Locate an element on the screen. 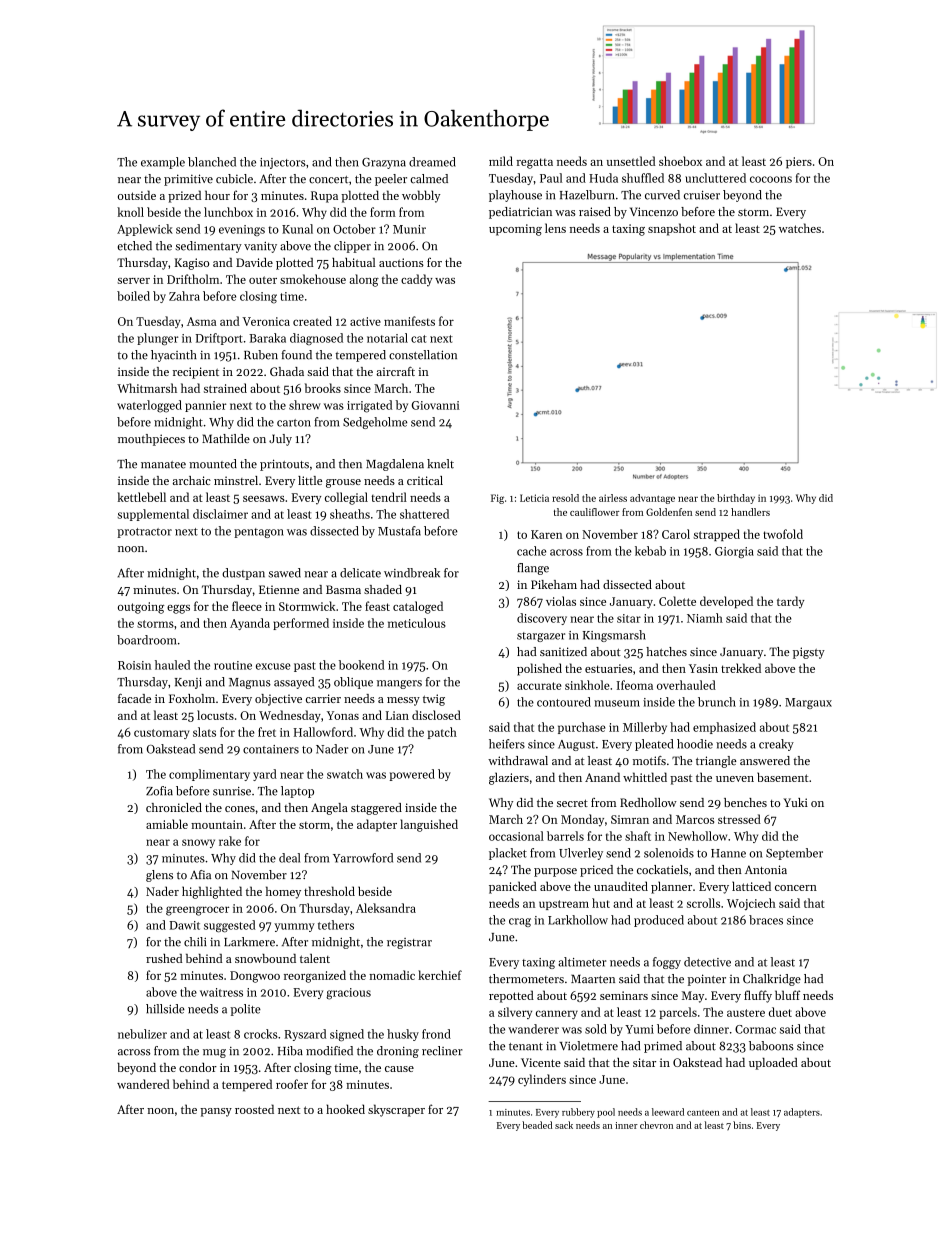 This screenshot has height=1233, width=952. bins is located at coordinates (742, 1125).
